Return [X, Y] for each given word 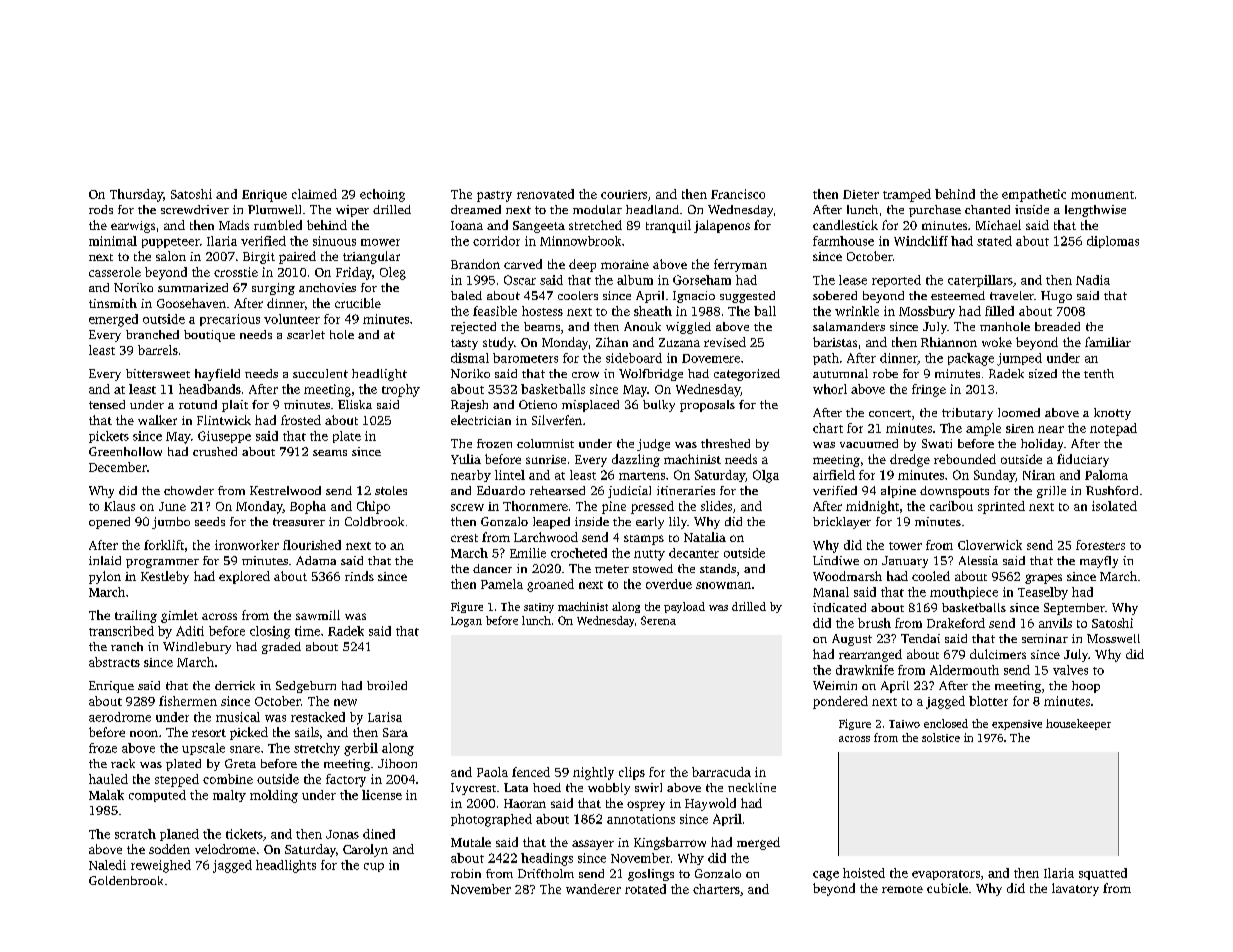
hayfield [217, 375]
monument [1102, 195]
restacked [318, 717]
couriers [624, 194]
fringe [929, 390]
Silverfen [557, 420]
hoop [1086, 687]
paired [297, 257]
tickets [244, 834]
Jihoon [397, 763]
